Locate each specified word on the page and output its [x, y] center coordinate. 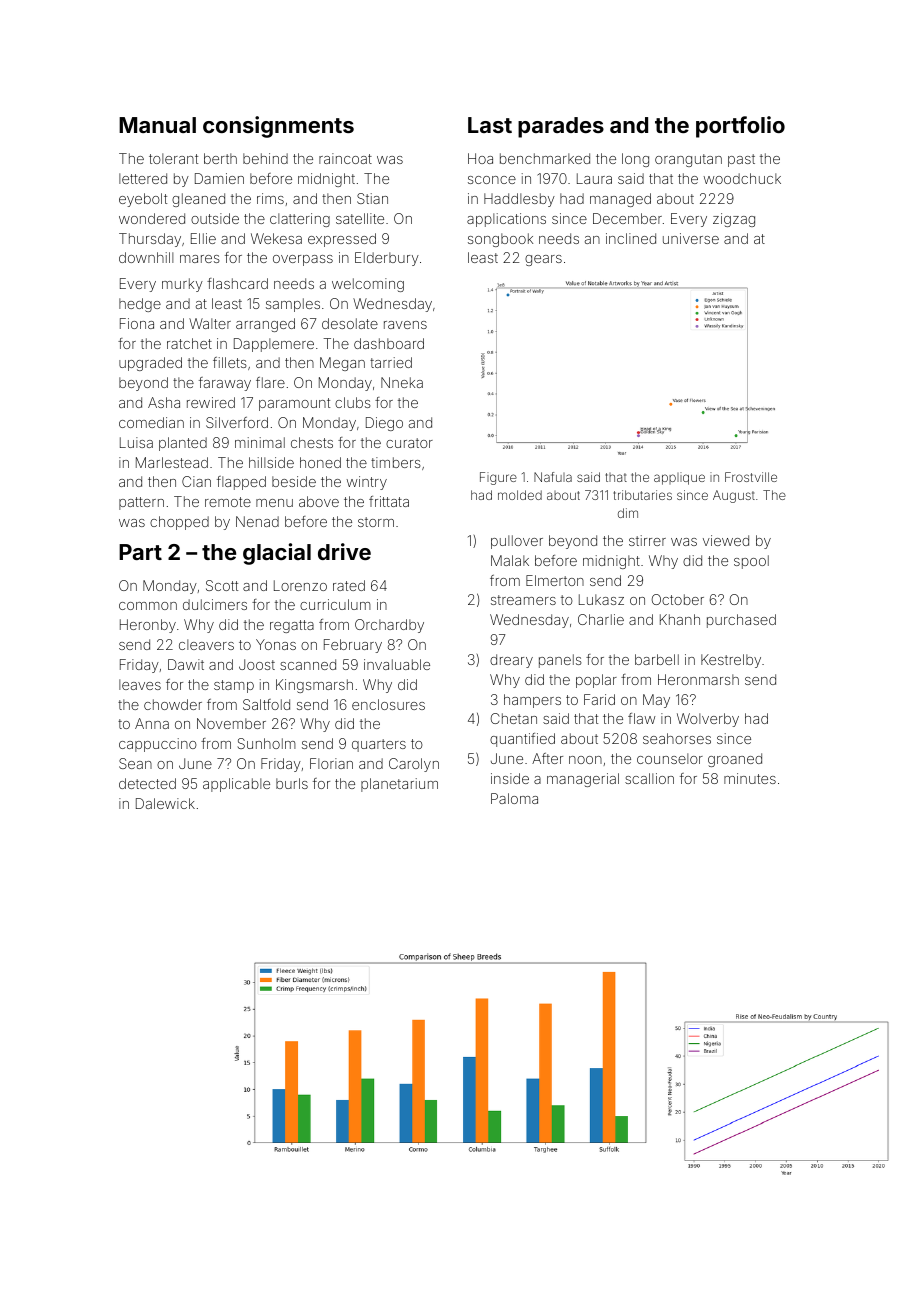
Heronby [148, 626]
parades [561, 127]
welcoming [368, 285]
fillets [230, 362]
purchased [741, 621]
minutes [750, 778]
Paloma [514, 798]
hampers [532, 701]
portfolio [740, 127]
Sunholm [266, 743]
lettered [143, 178]
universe [691, 238]
